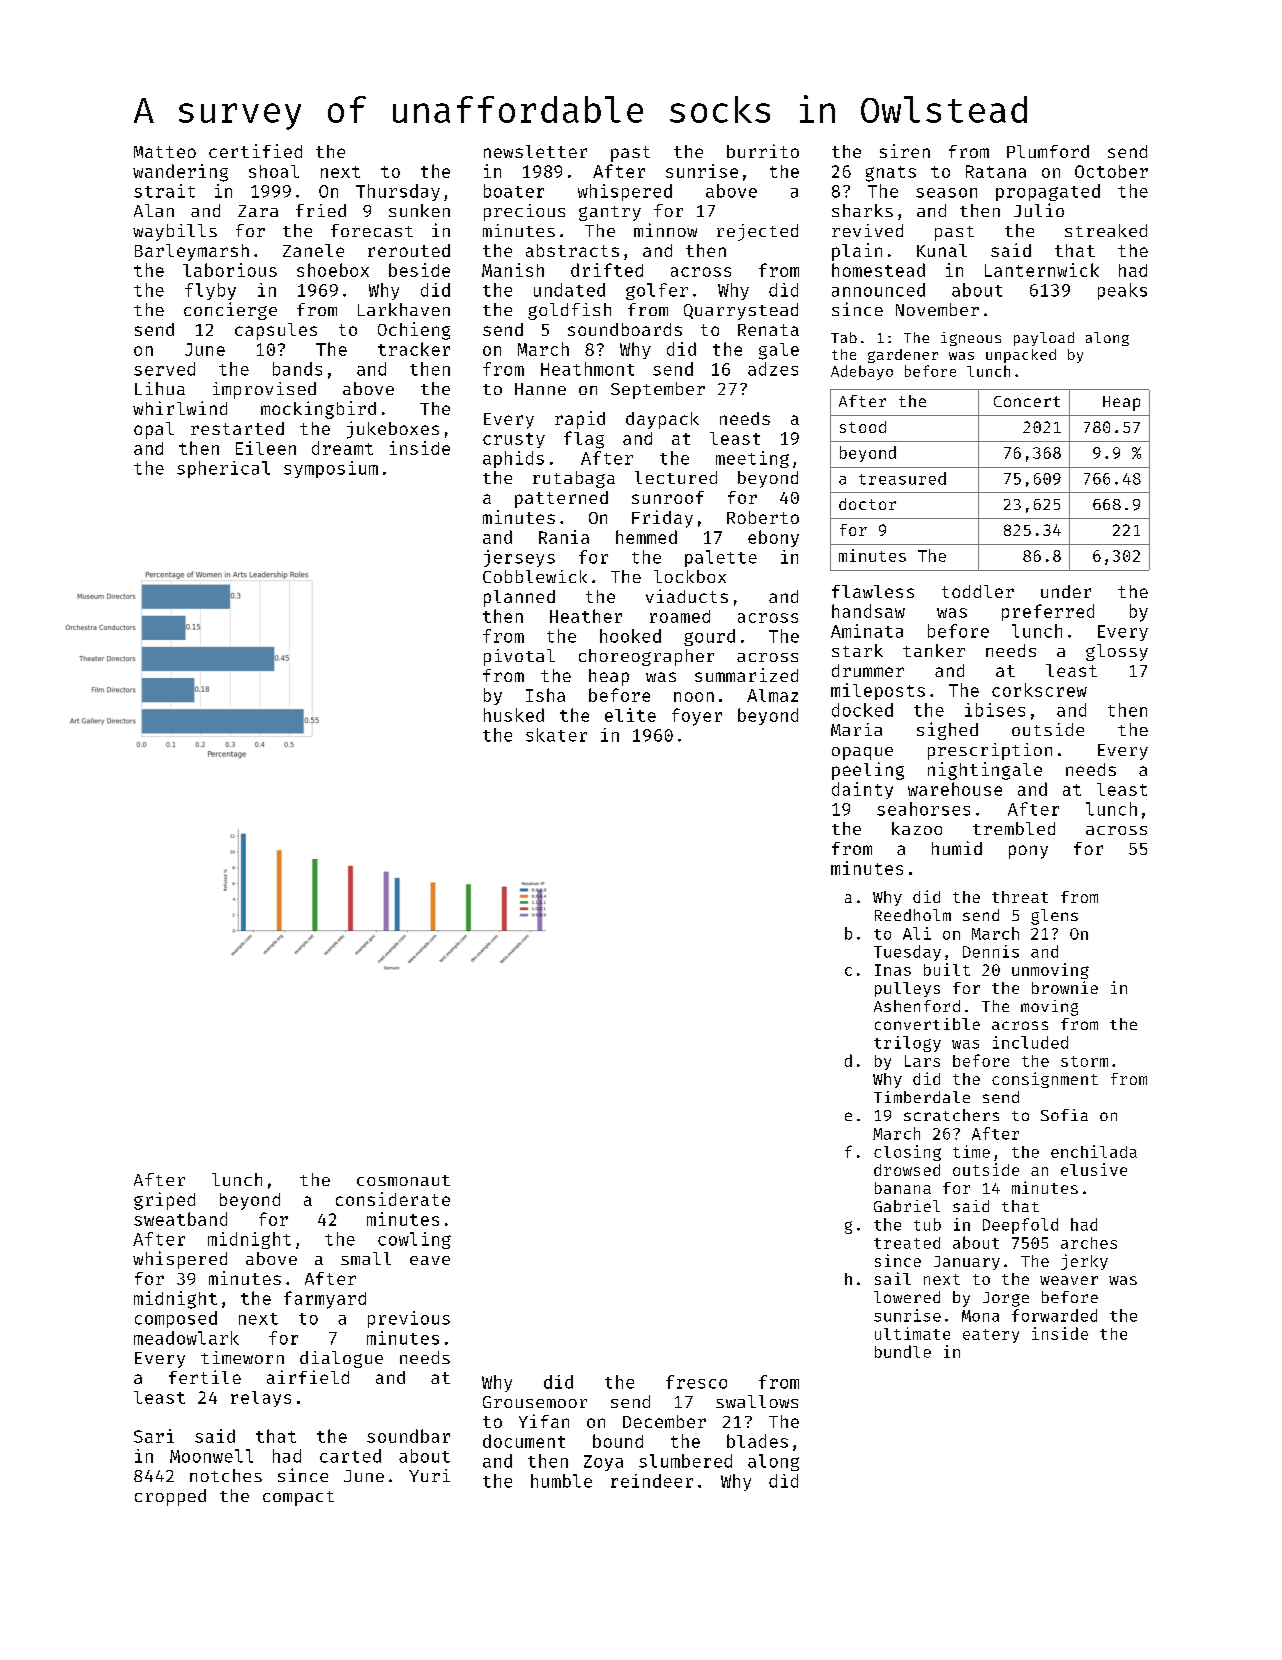  What do you see at coordinates (652, 1481) in the screenshot?
I see `reindeer` at bounding box center [652, 1481].
